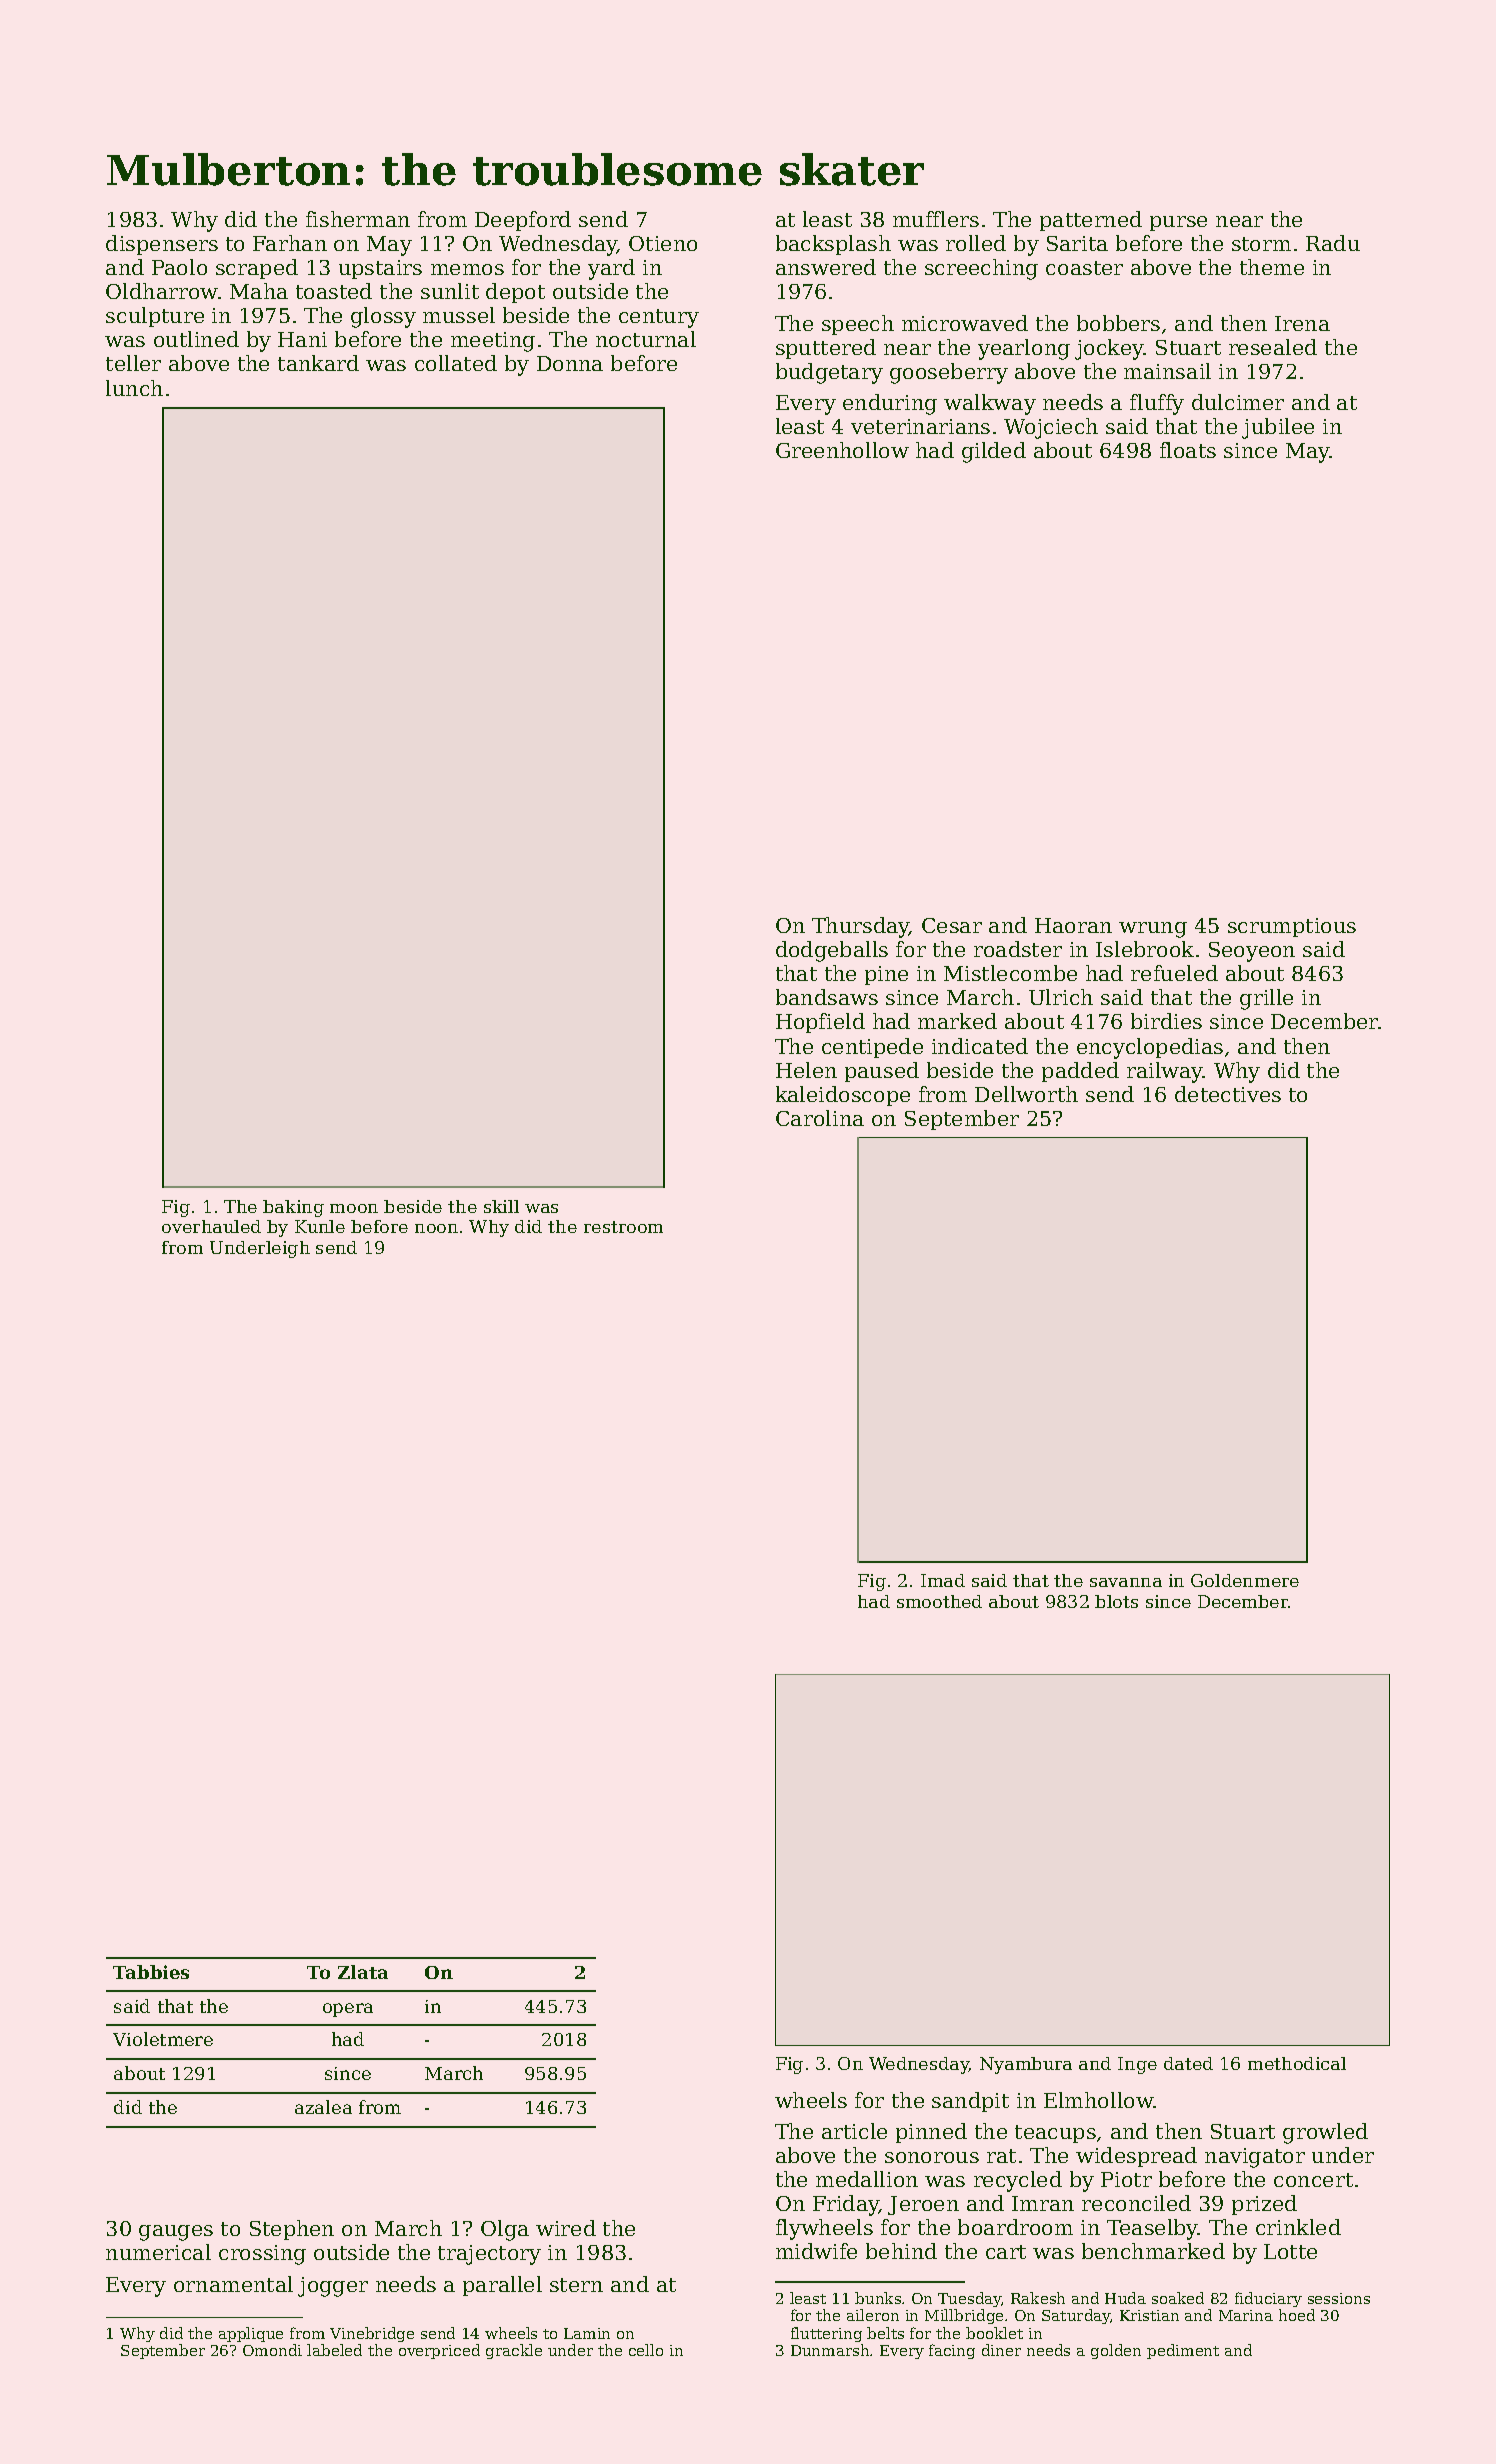 Image resolution: width=1496 pixels, height=2464 pixels. Describe the element at coordinates (163, 2039) in the screenshot. I see `Violetmere` at that location.
